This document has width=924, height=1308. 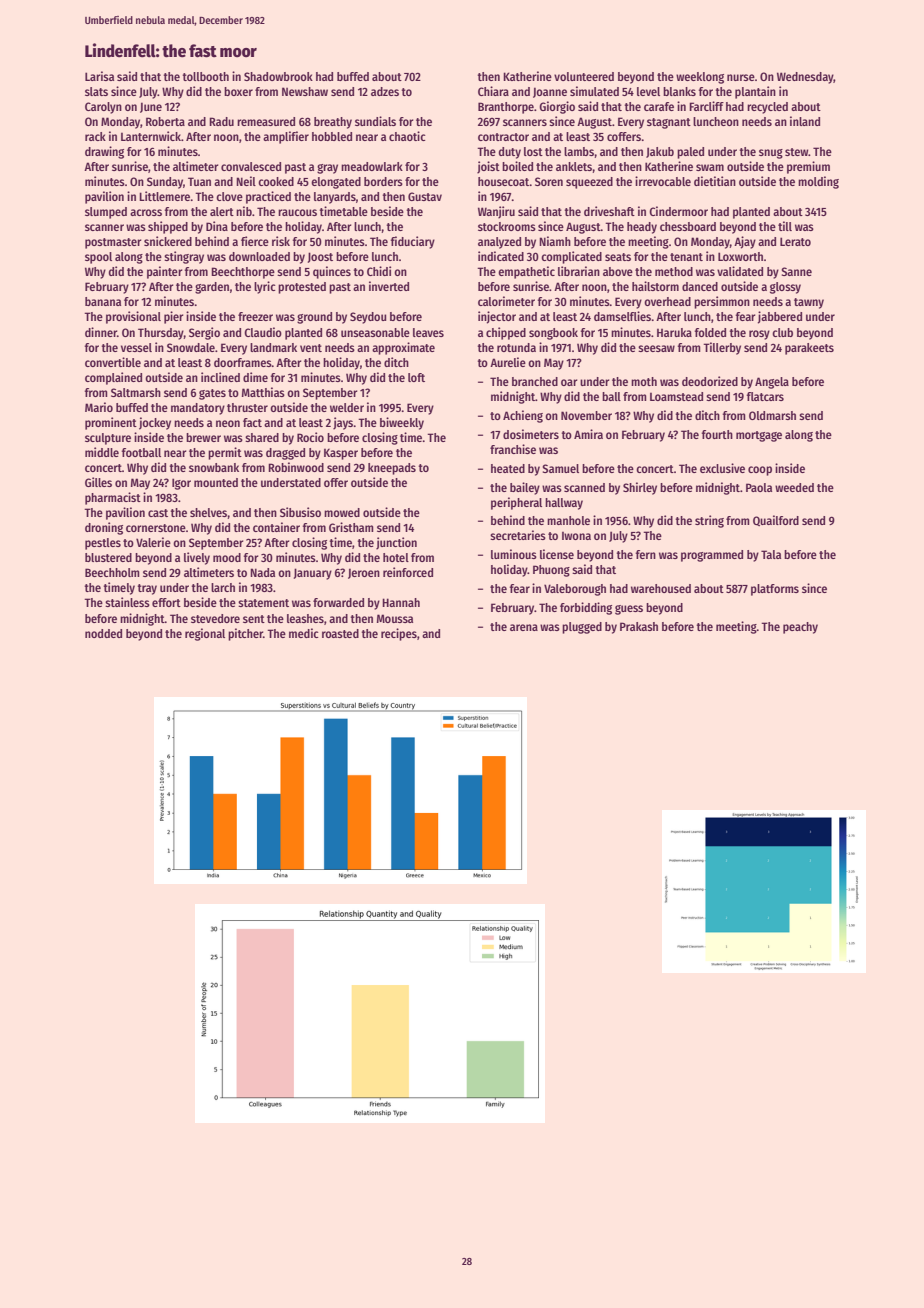 What do you see at coordinates (669, 123) in the document?
I see `stagnant` at bounding box center [669, 123].
